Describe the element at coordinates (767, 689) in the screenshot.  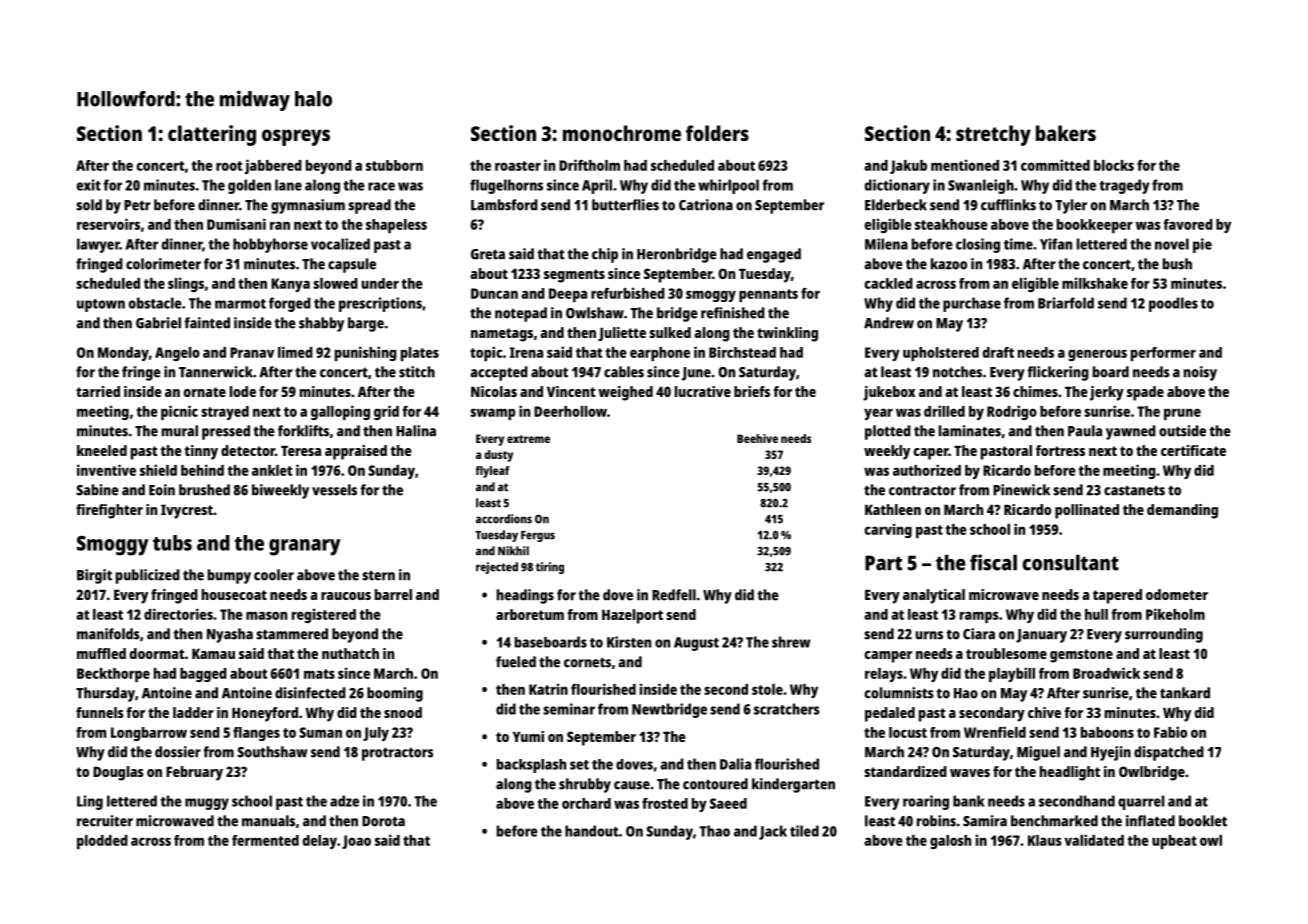
I see `stole` at that location.
